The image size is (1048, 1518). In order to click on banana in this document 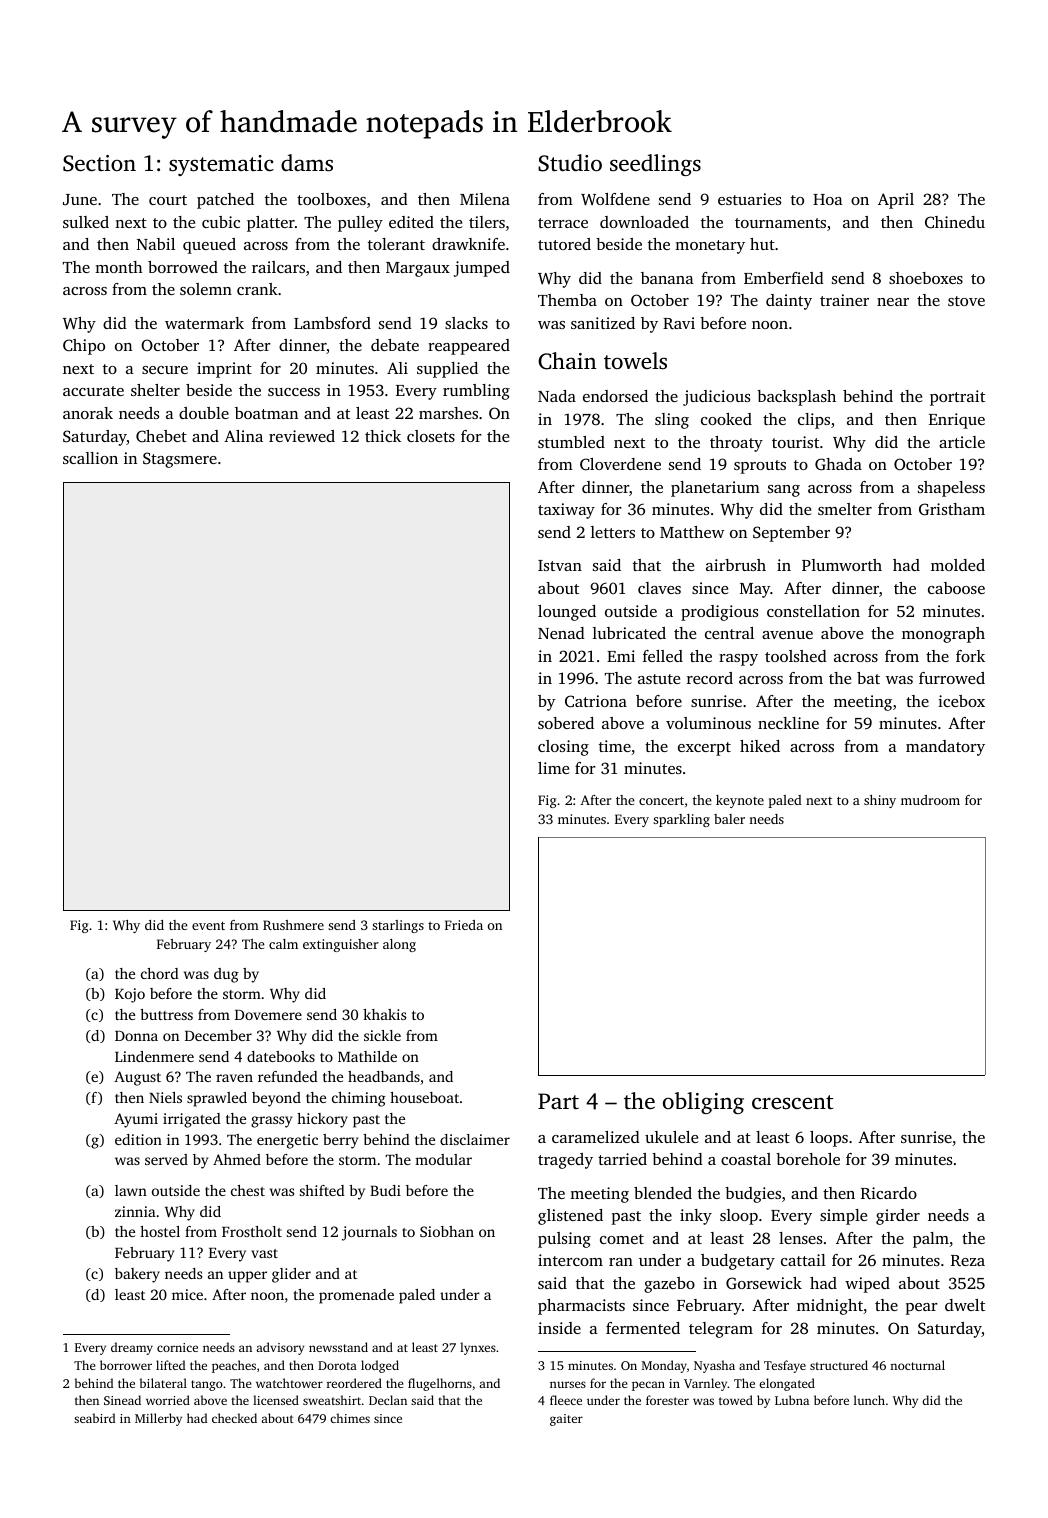, I will do `click(667, 278)`.
